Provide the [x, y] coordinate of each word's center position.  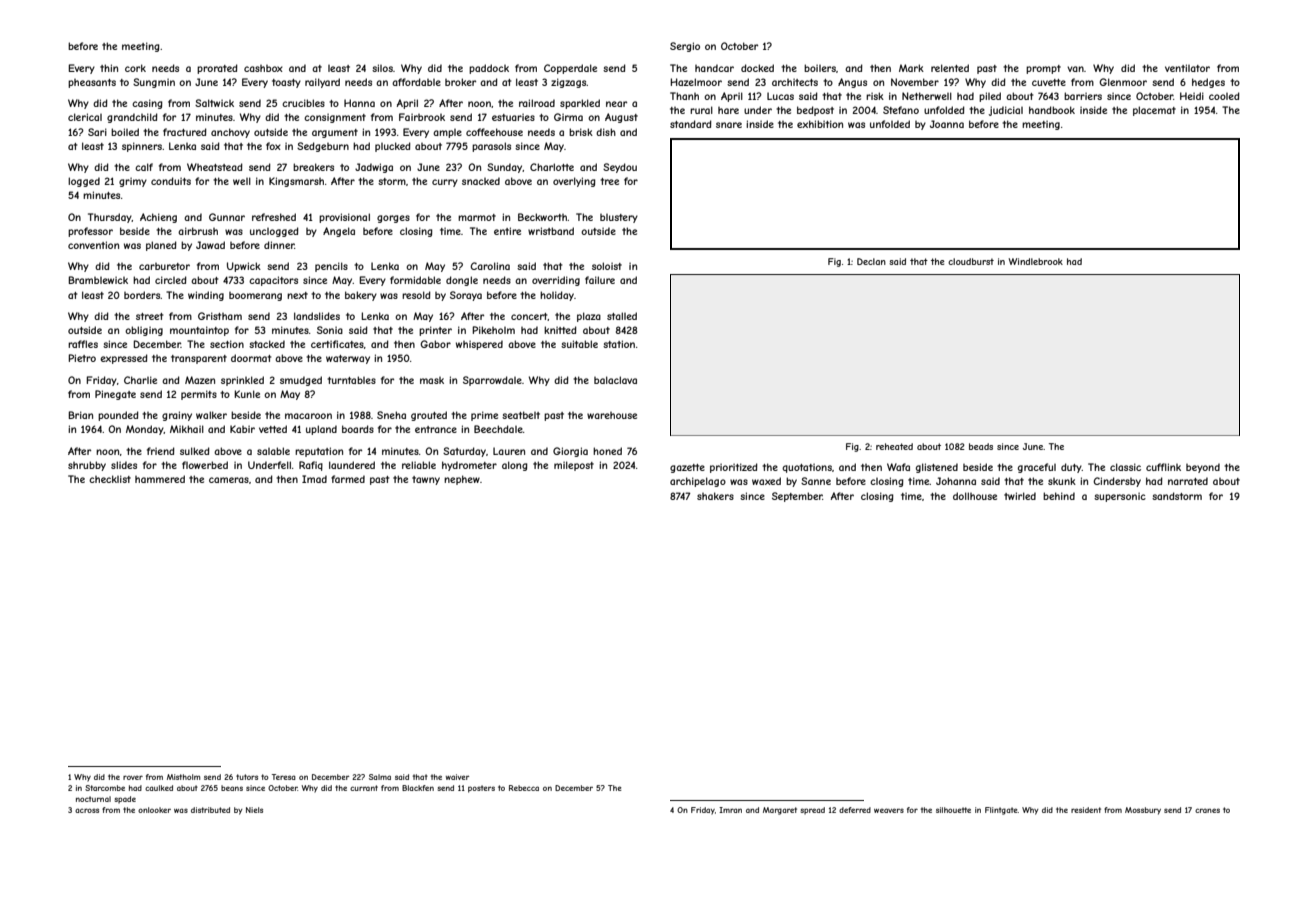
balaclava [615, 380]
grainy [177, 416]
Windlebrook [1036, 261]
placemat [1154, 111]
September [797, 497]
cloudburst [971, 261]
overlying [574, 182]
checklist [110, 479]
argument [335, 133]
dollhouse [975, 496]
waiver [457, 777]
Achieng [158, 218]
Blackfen [418, 788]
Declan [871, 261]
